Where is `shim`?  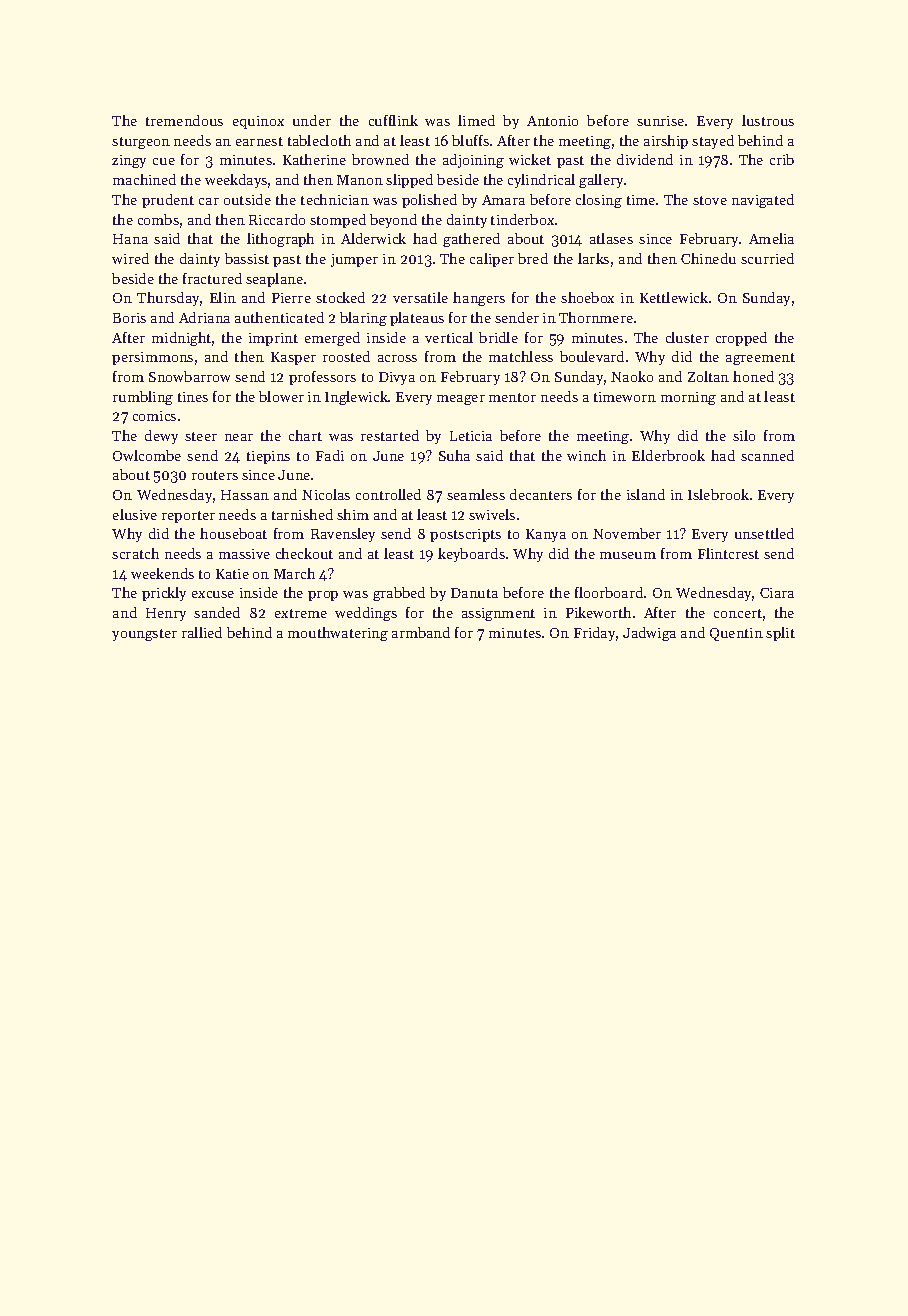 shim is located at coordinates (353, 514).
